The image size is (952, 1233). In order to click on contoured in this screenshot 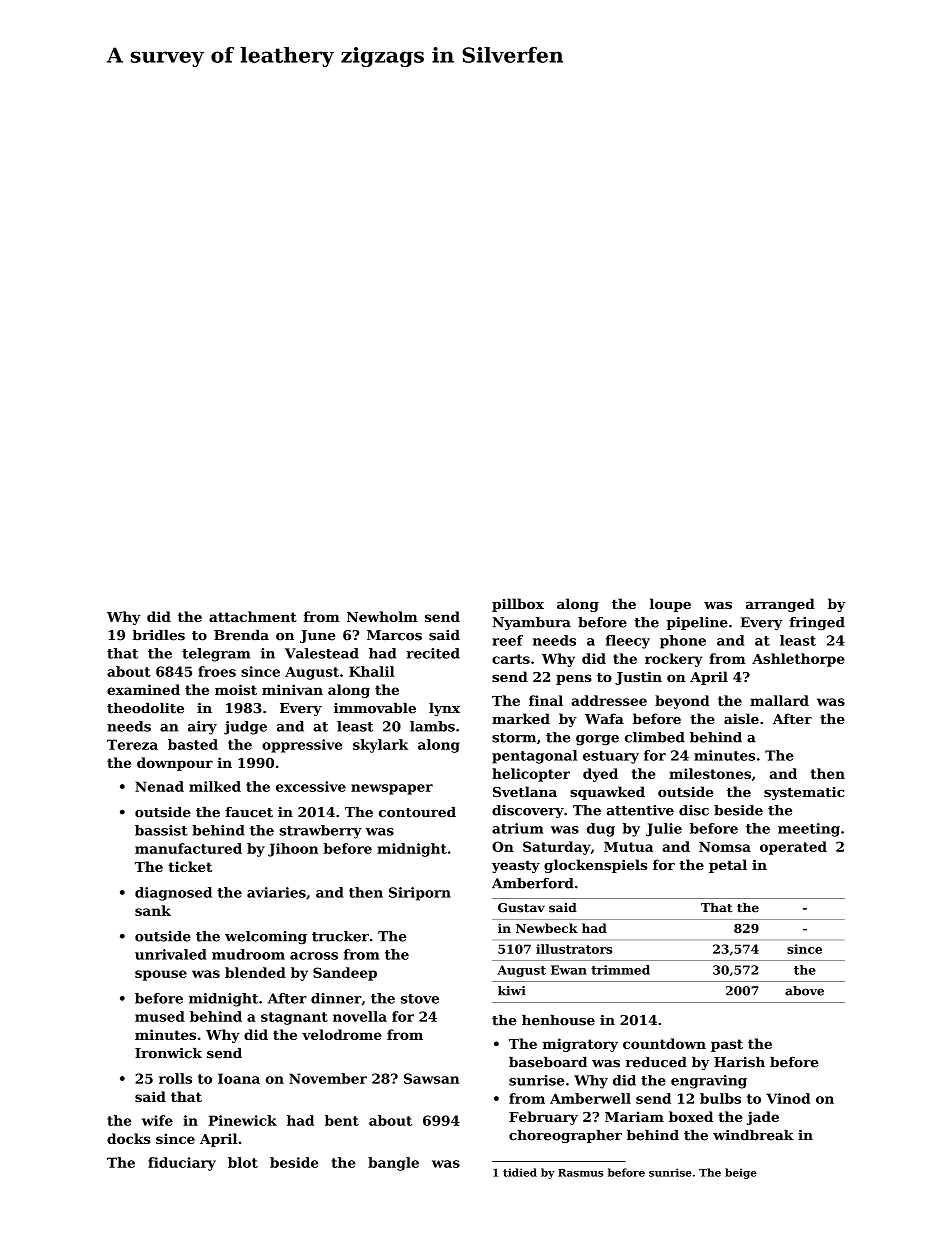, I will do `click(417, 812)`.
